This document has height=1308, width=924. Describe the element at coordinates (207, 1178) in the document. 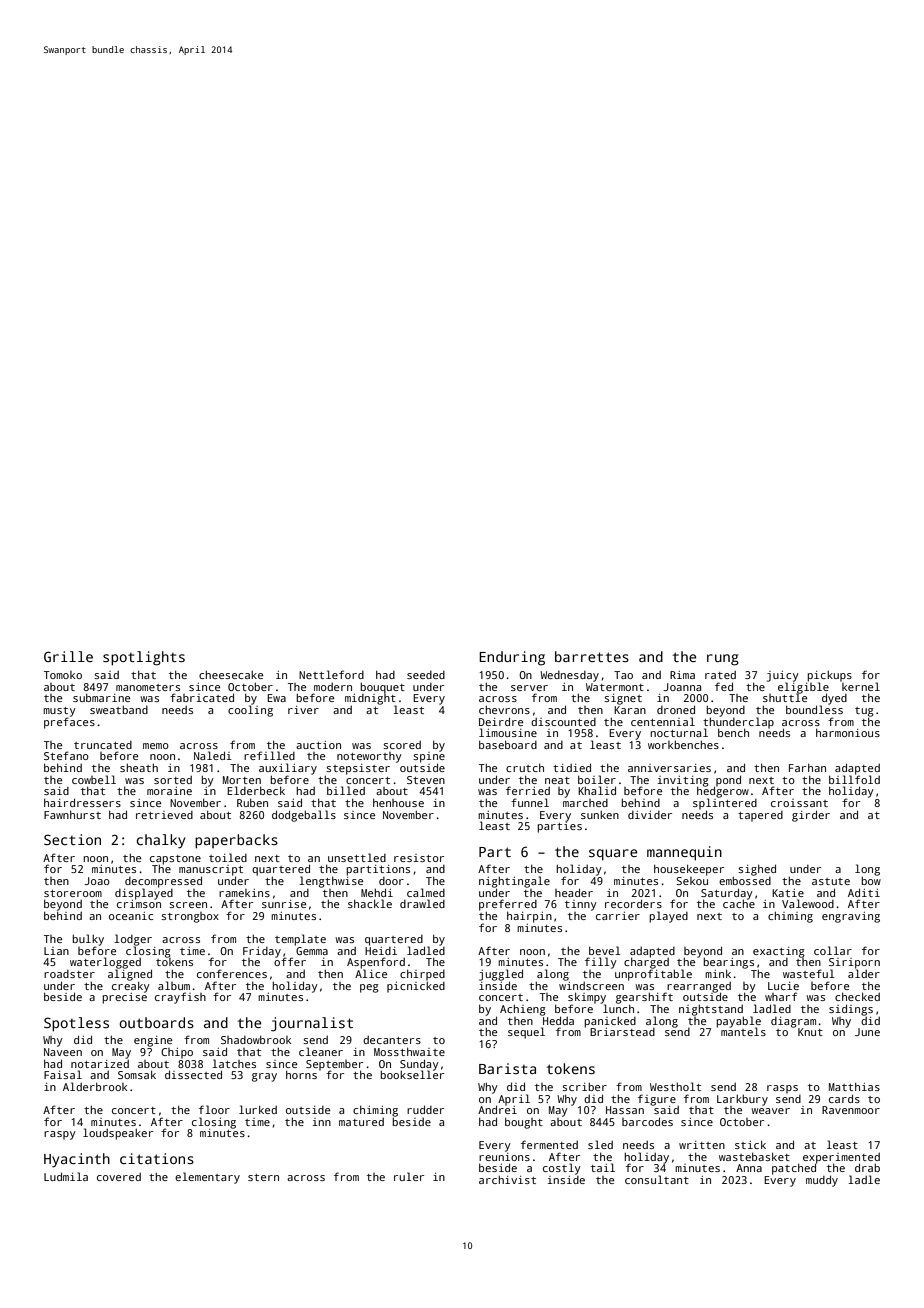

I see `elementary` at that location.
